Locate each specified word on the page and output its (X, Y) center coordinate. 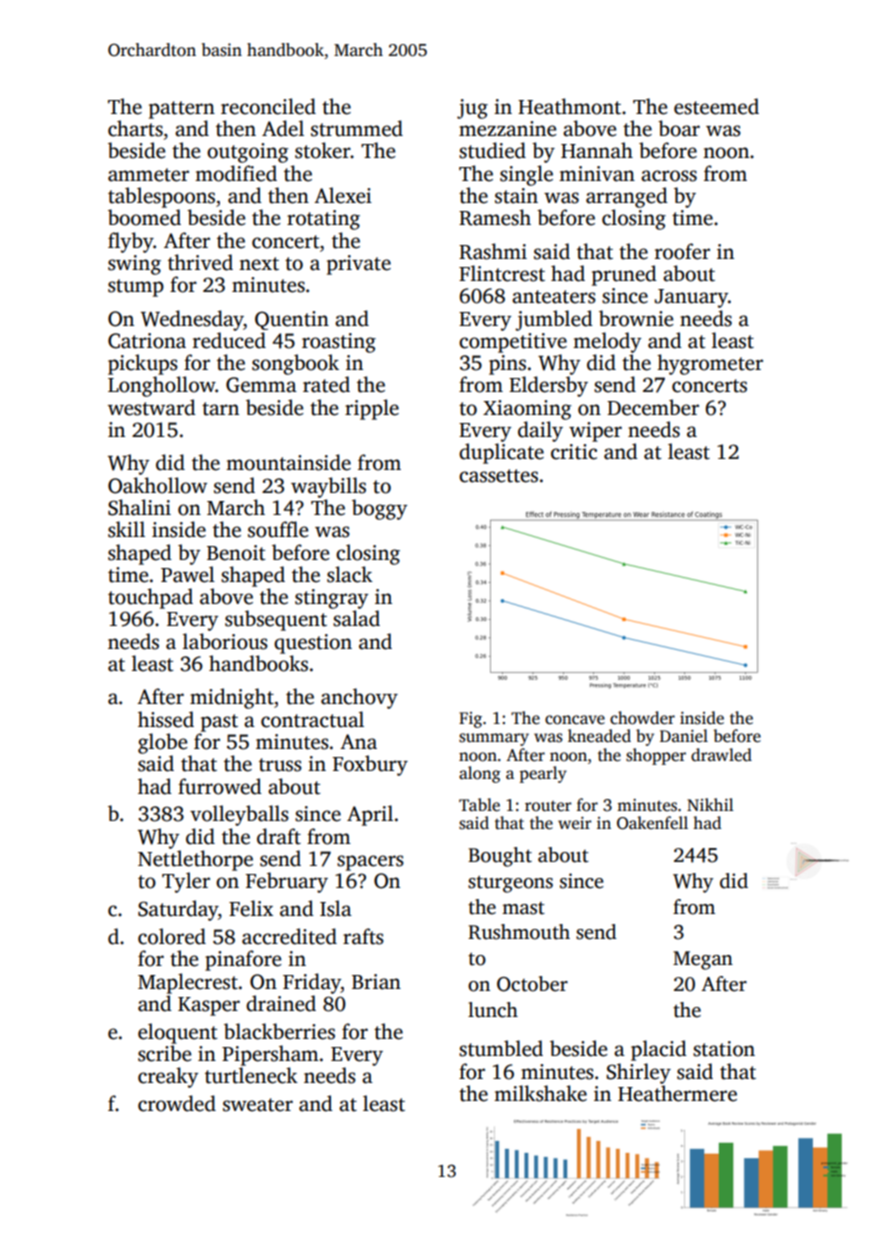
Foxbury (370, 765)
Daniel (684, 736)
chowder (642, 718)
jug (472, 109)
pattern (182, 110)
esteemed (716, 106)
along (480, 774)
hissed (166, 719)
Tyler (186, 882)
